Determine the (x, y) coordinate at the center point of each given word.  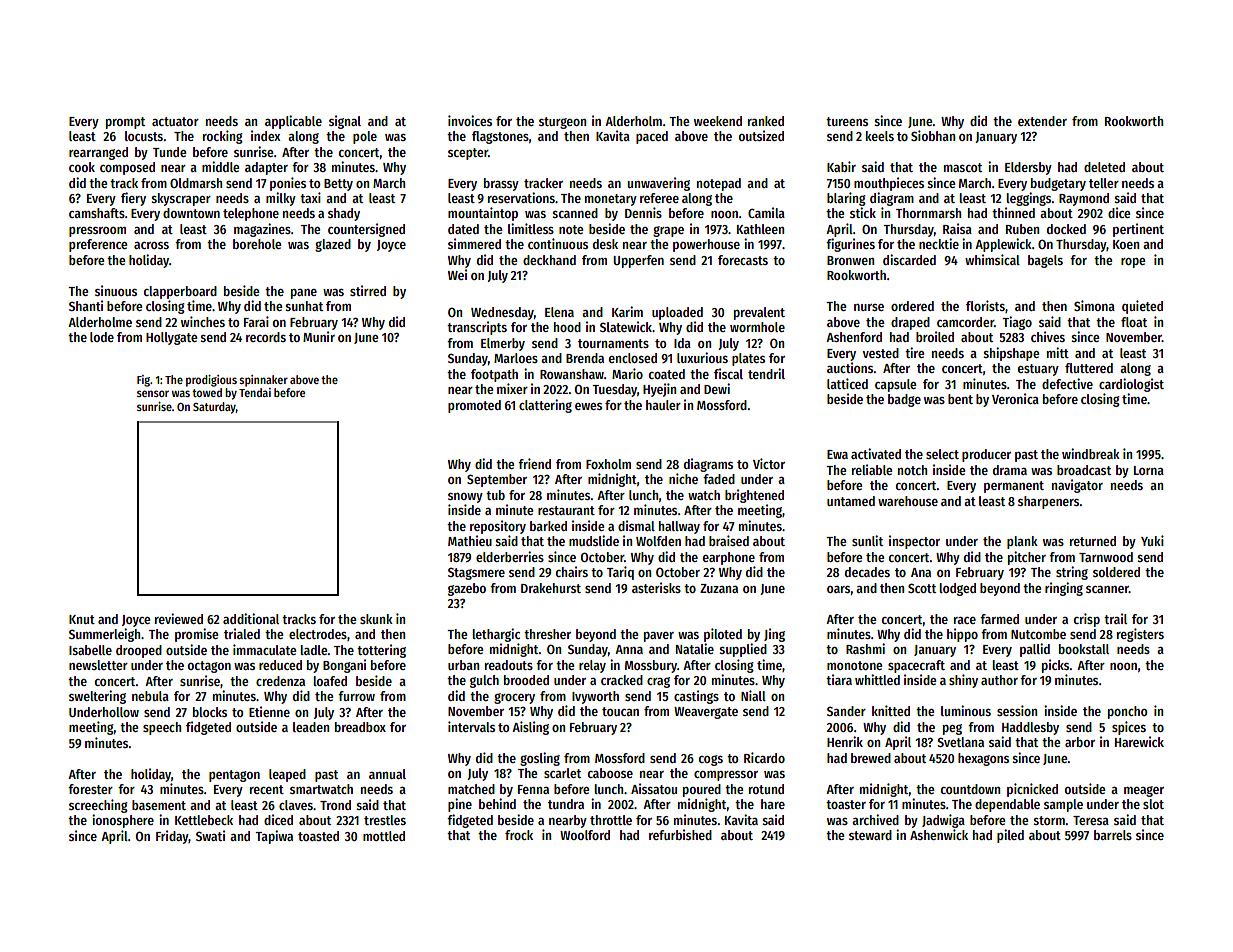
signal (345, 122)
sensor (153, 393)
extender (1042, 121)
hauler (663, 405)
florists (985, 305)
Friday (172, 837)
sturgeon (562, 123)
